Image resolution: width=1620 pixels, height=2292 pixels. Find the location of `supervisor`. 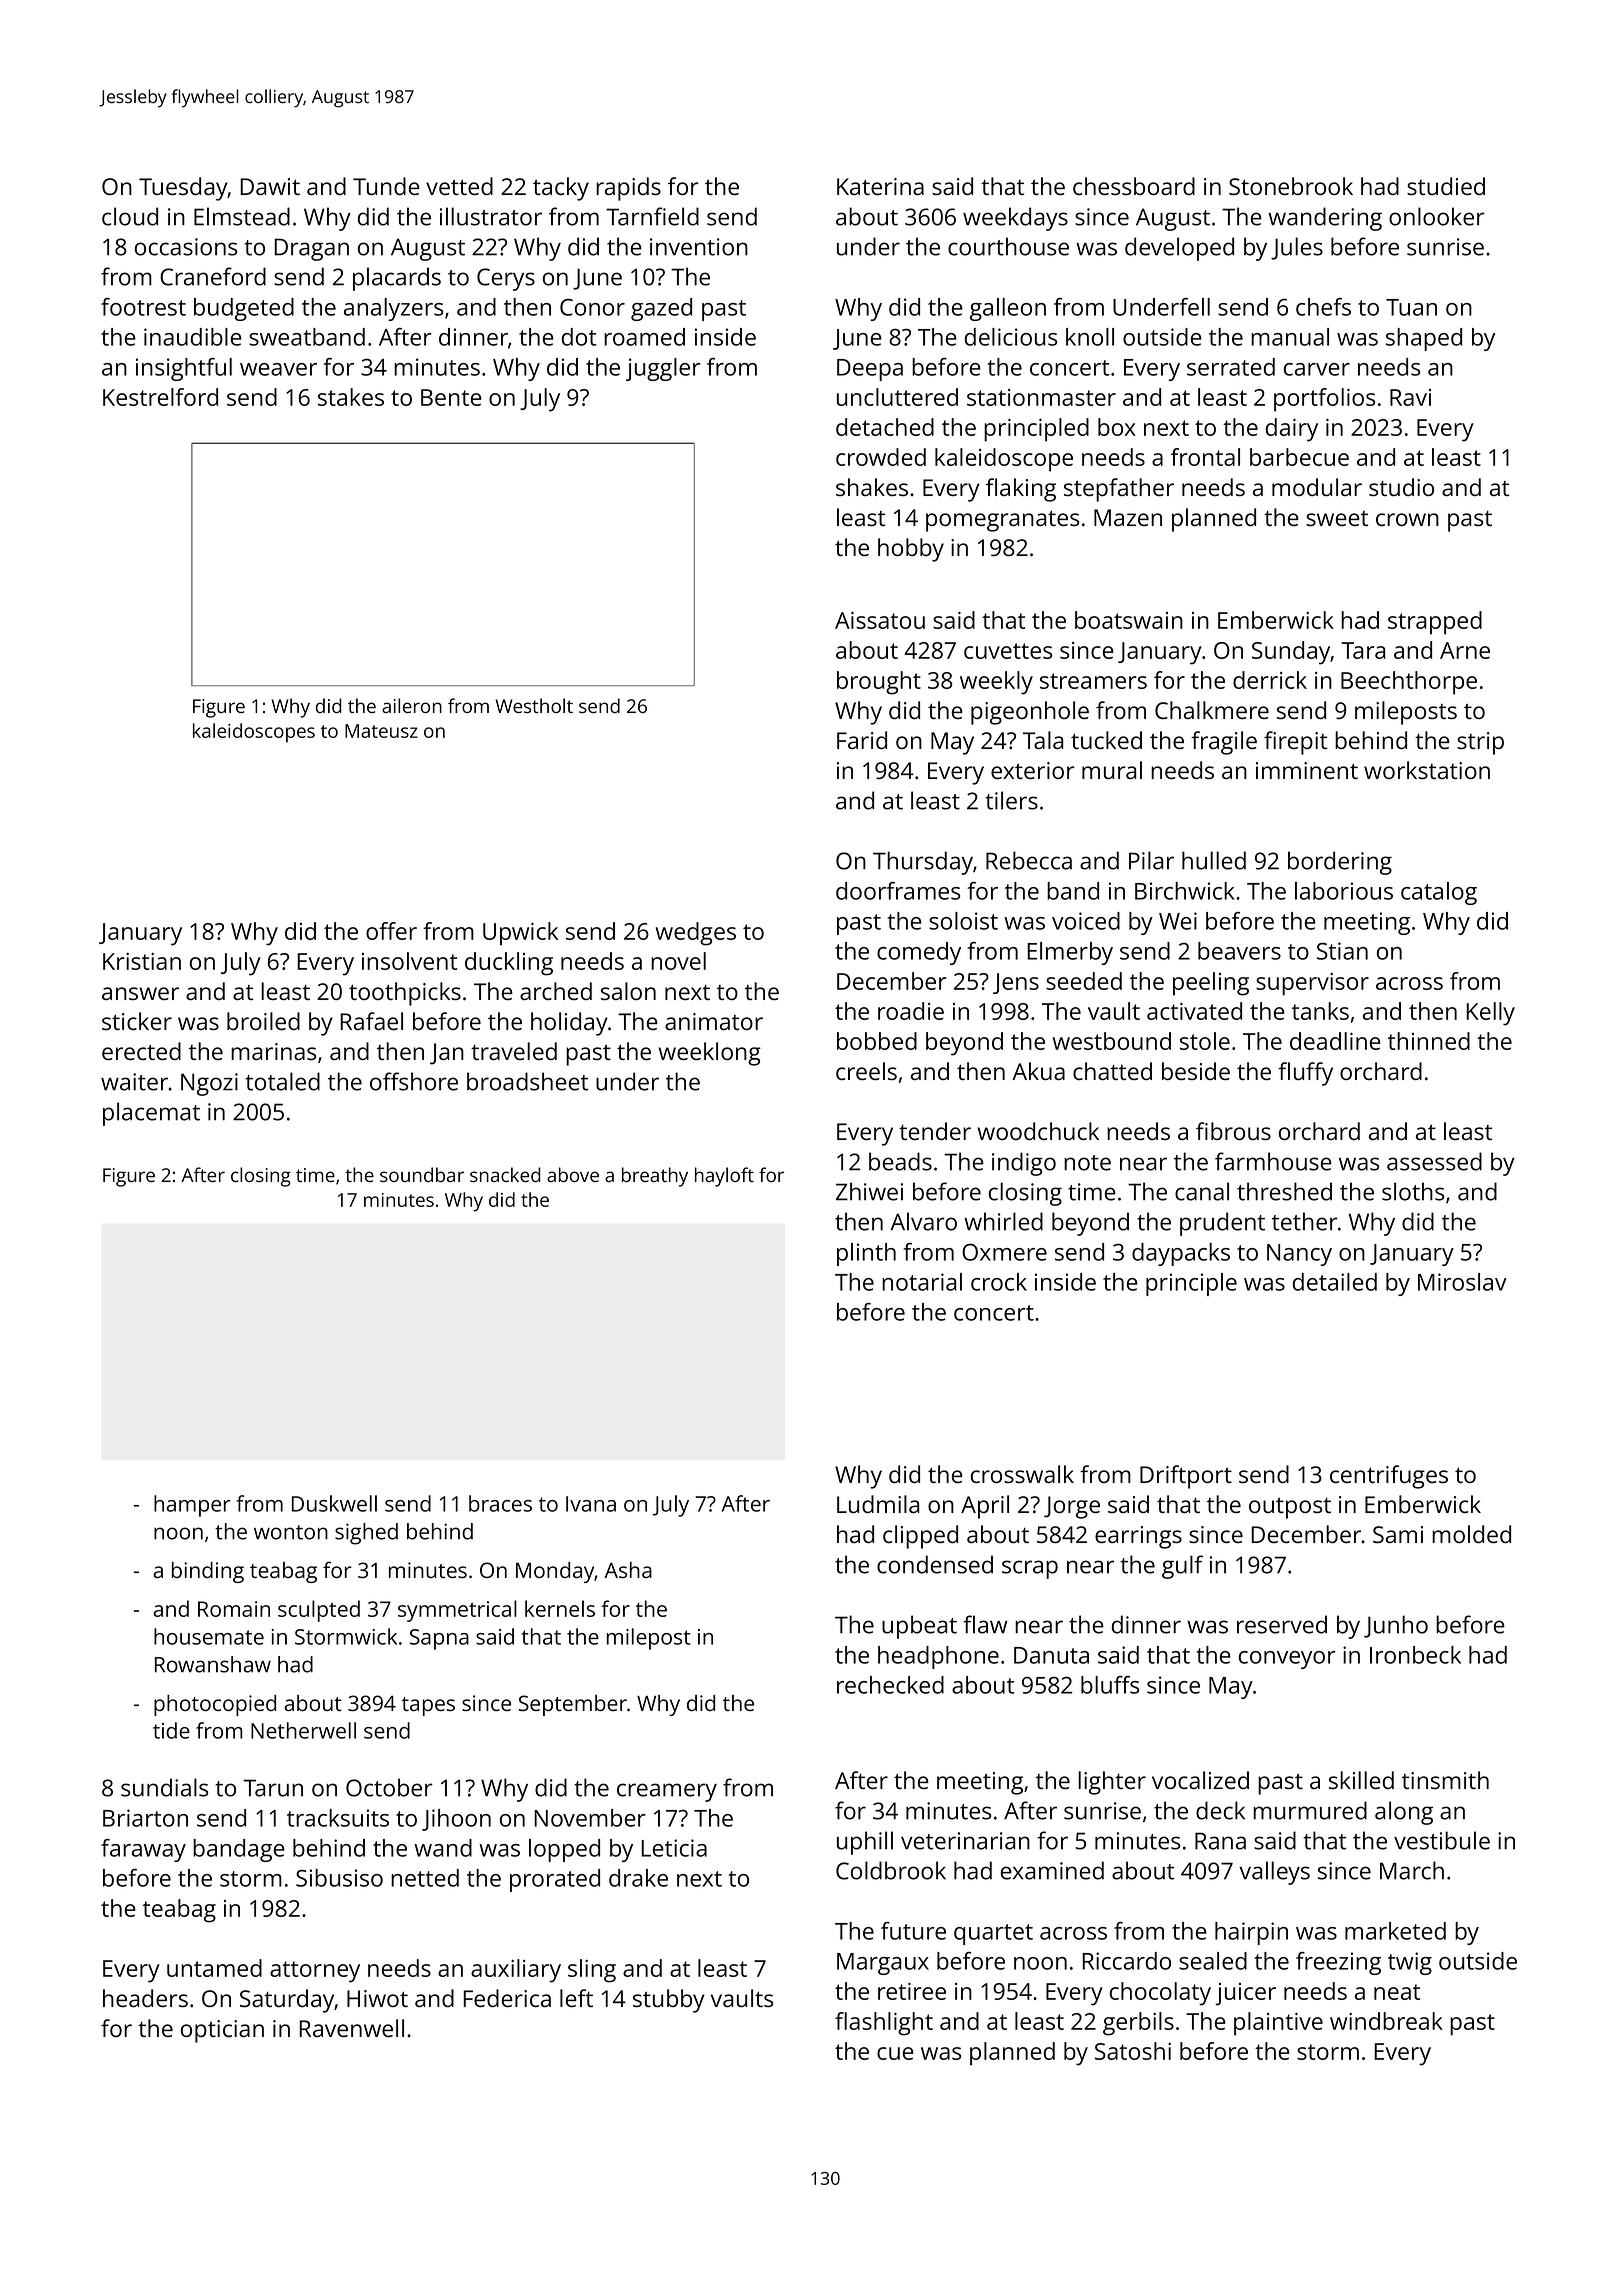

supervisor is located at coordinates (1312, 984).
